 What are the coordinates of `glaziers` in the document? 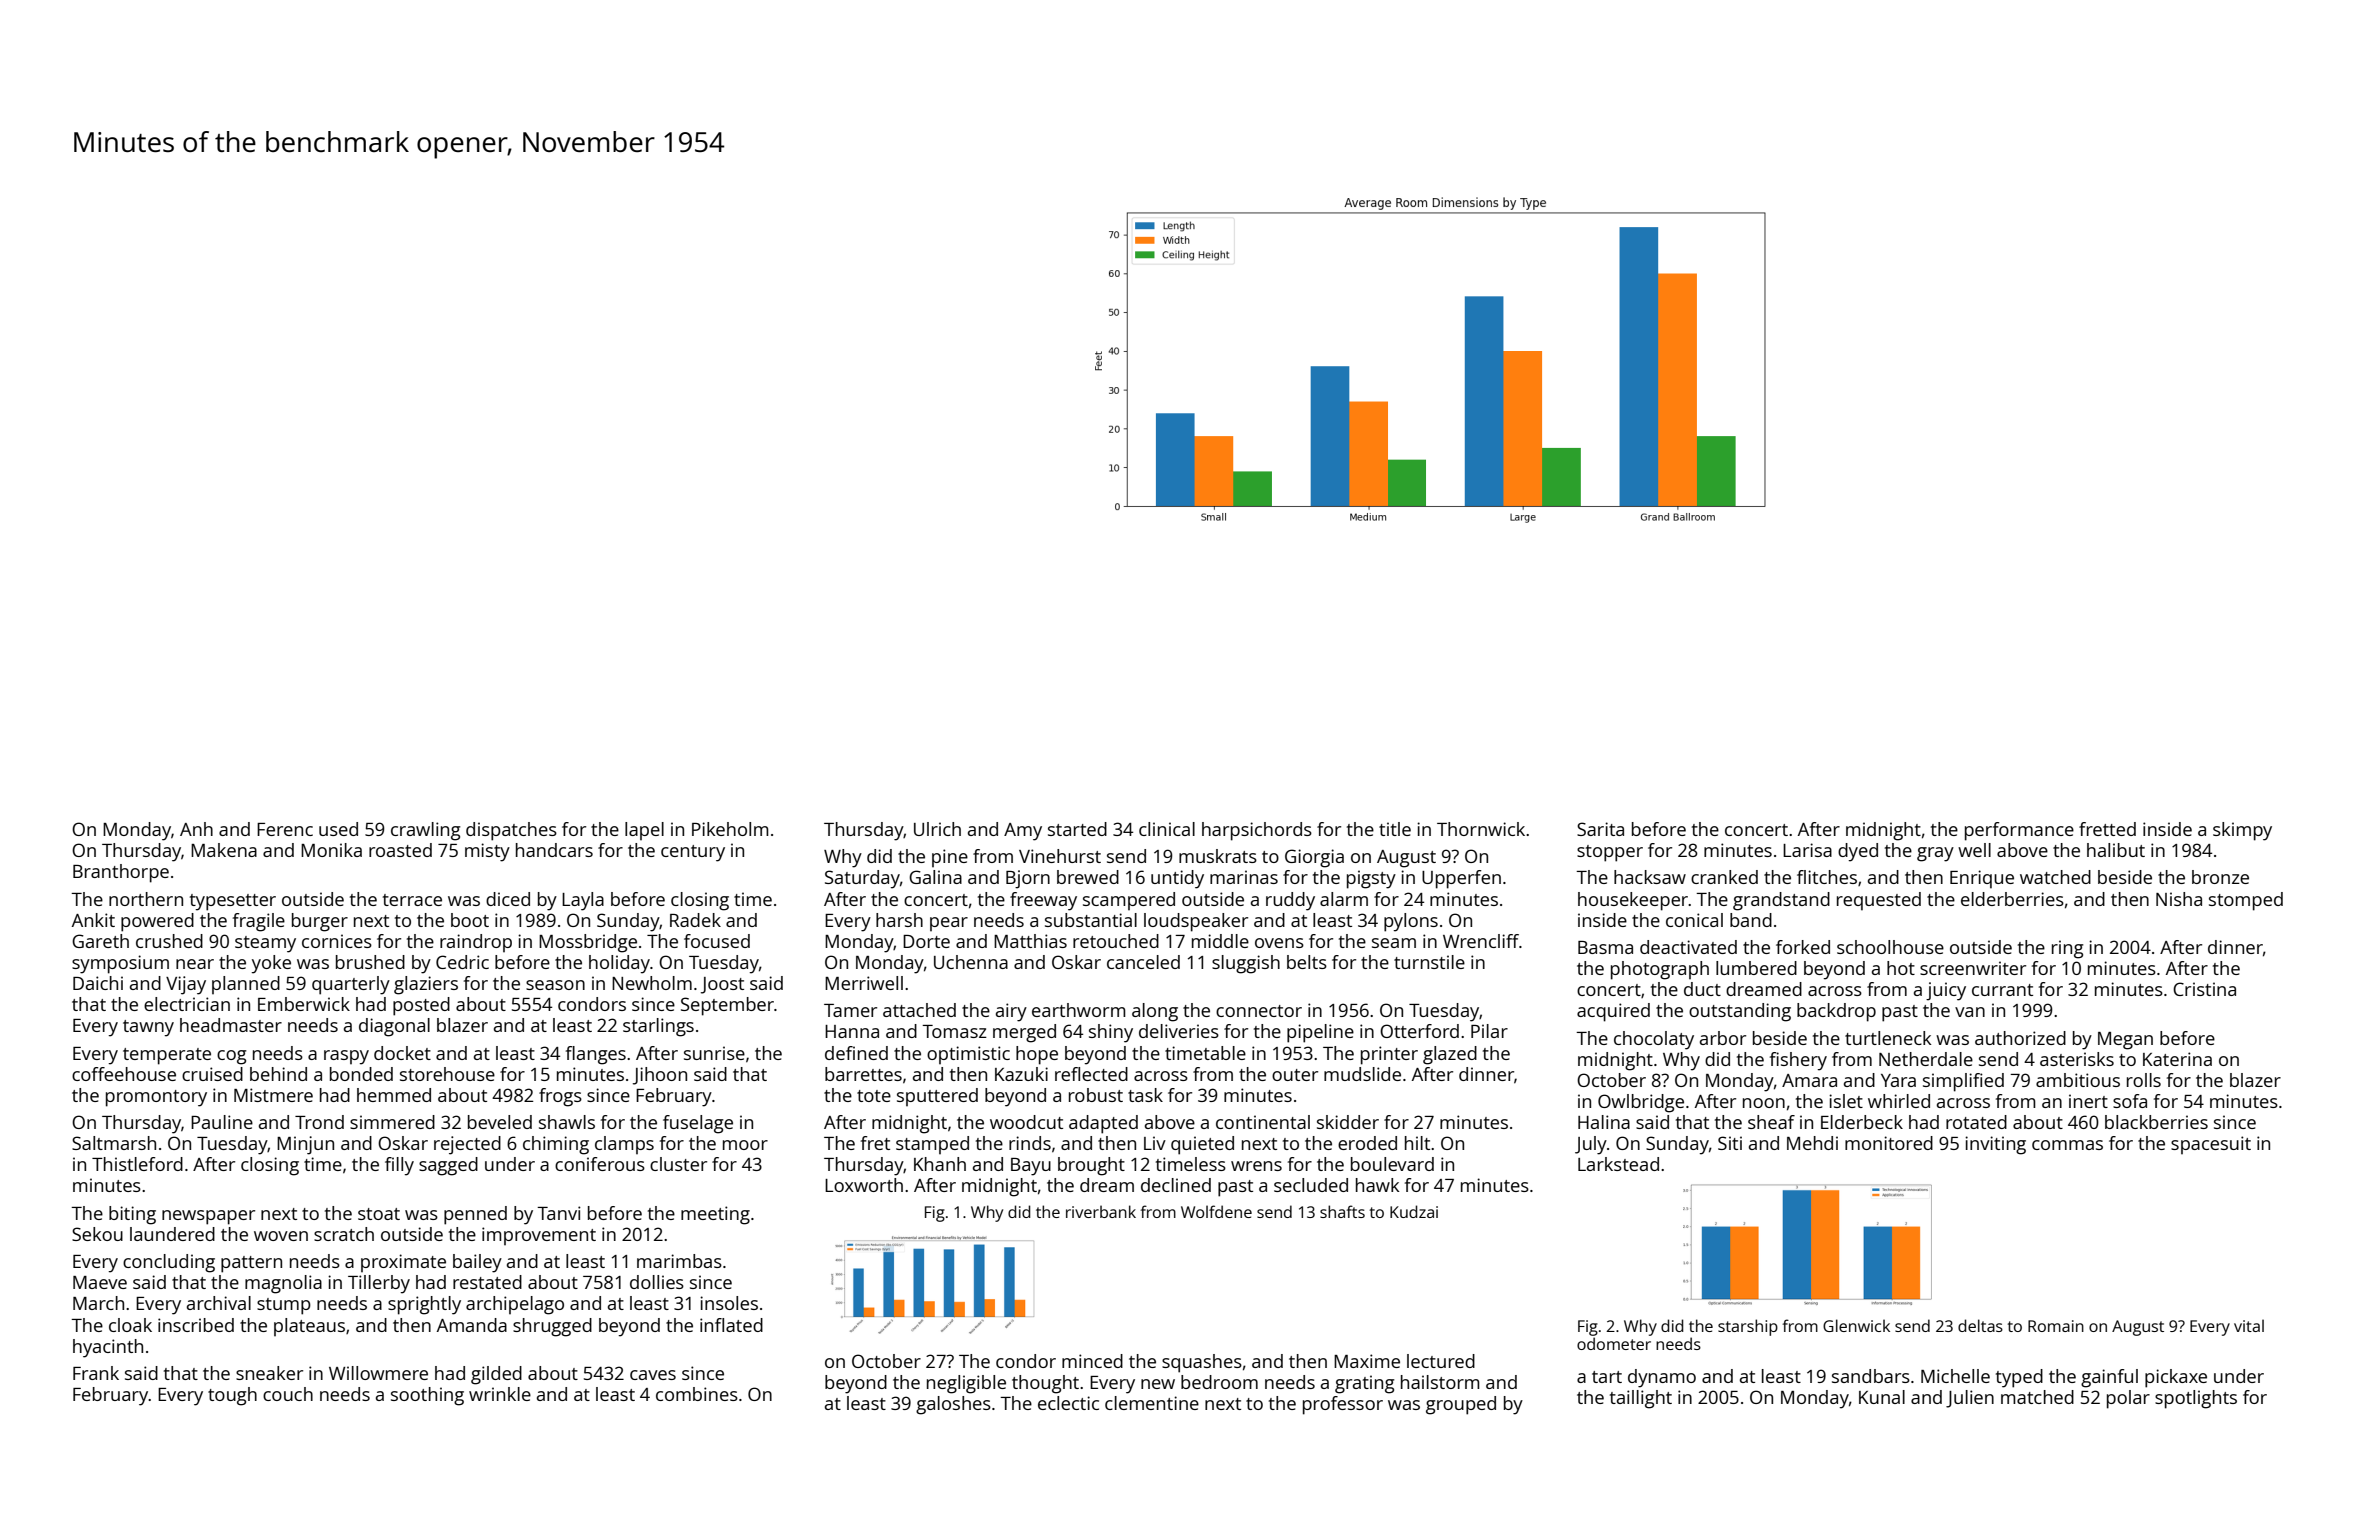 It's located at (426, 985).
